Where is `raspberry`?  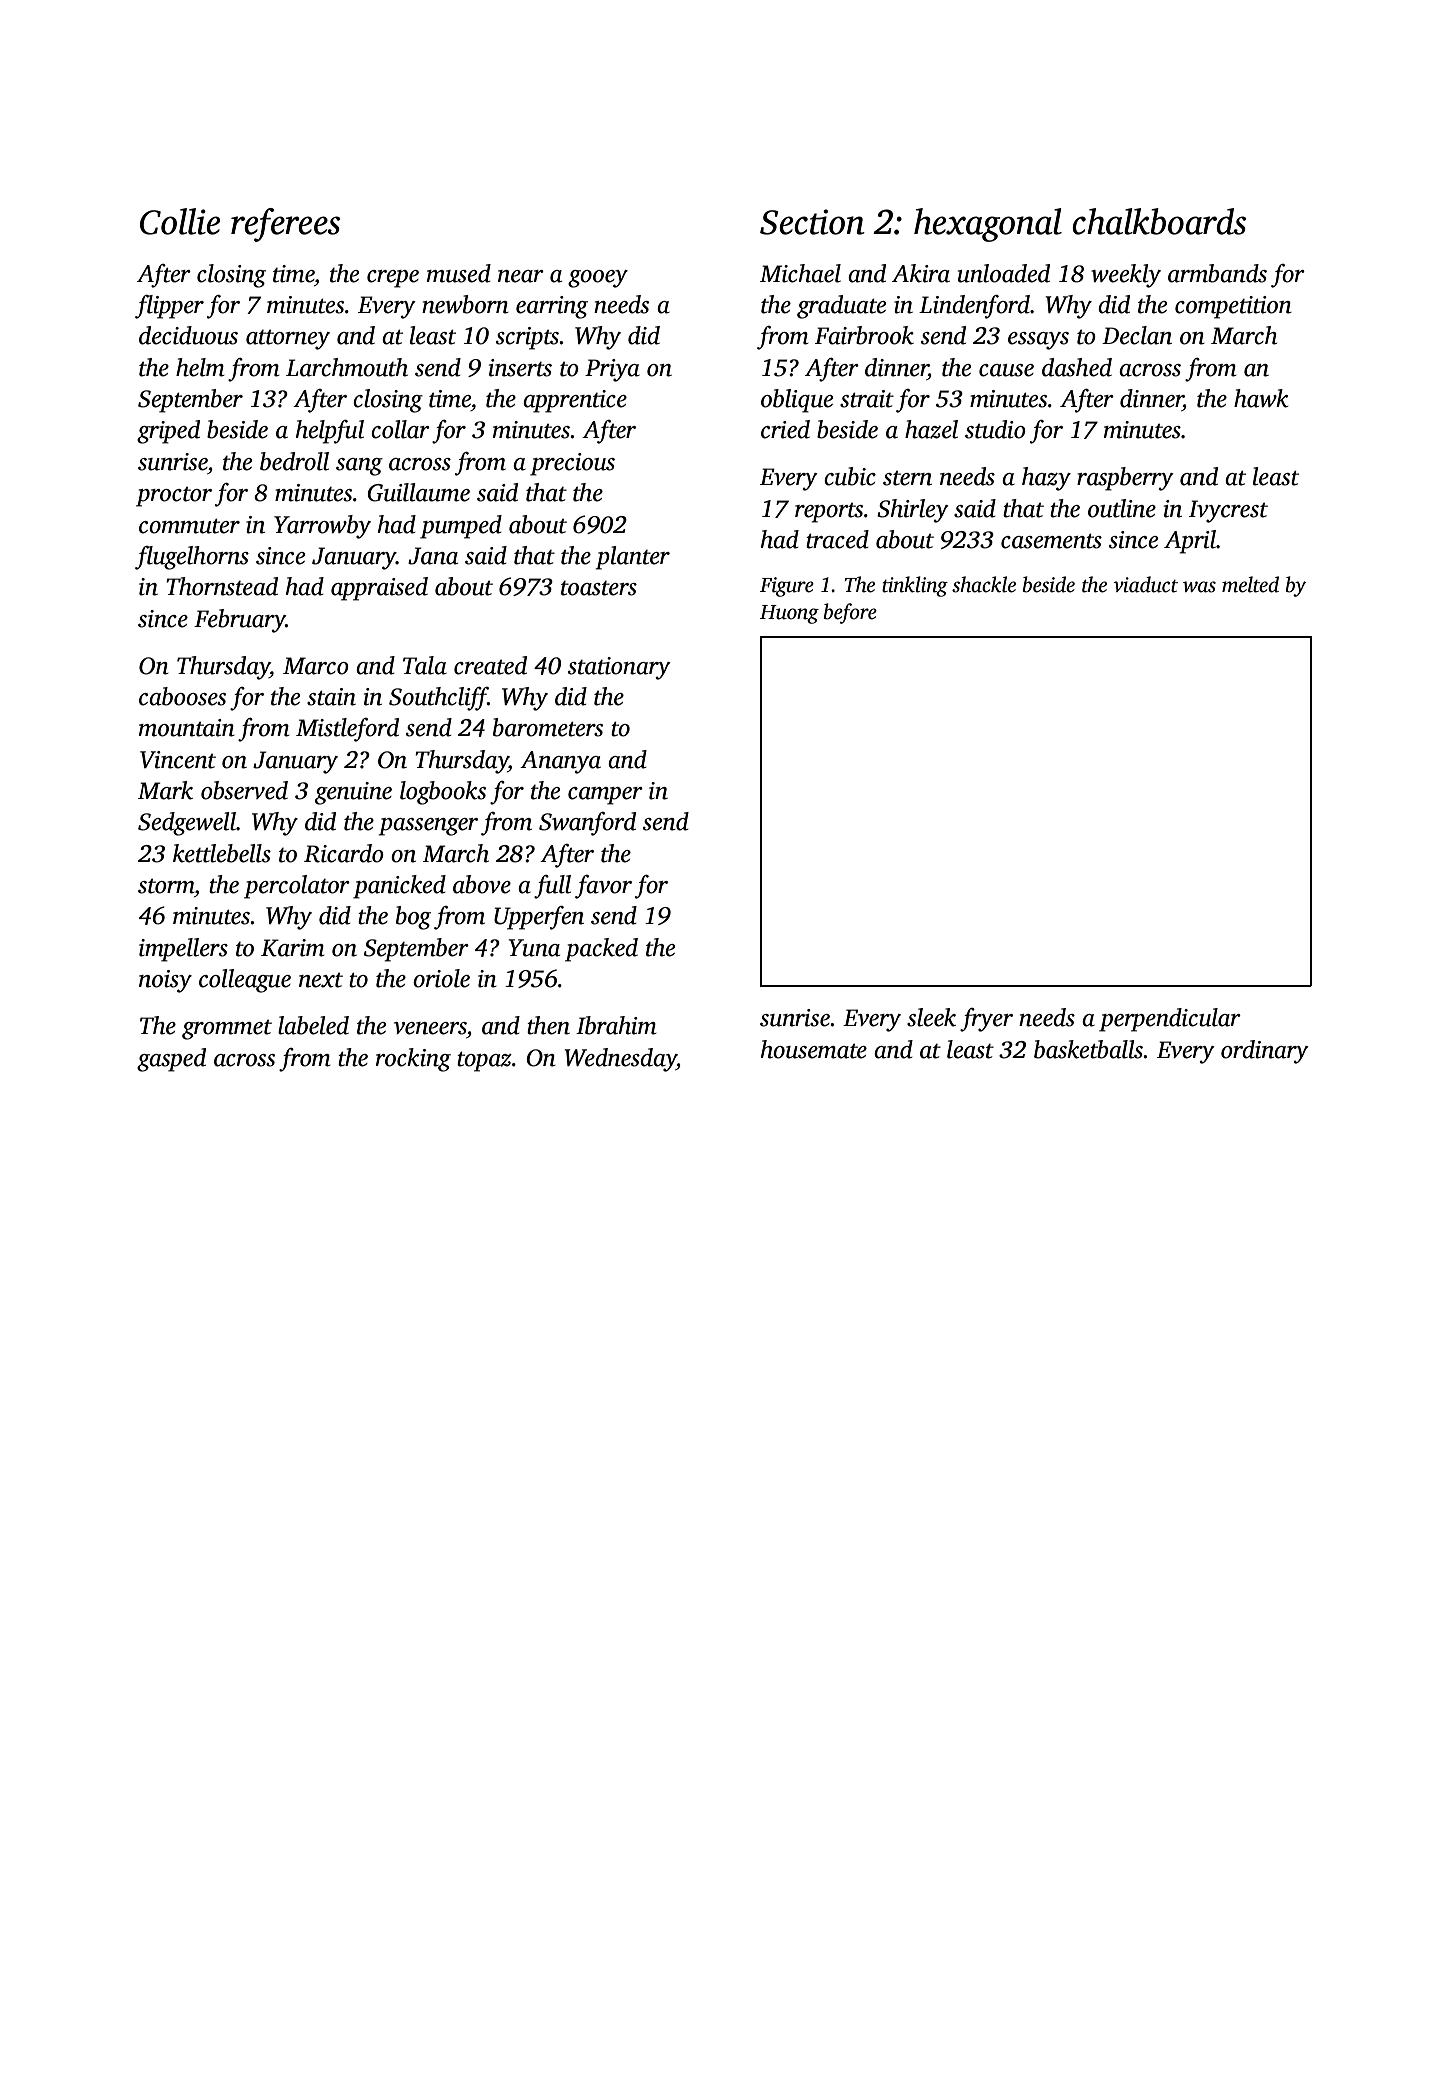
raspberry is located at coordinates (1125, 479).
